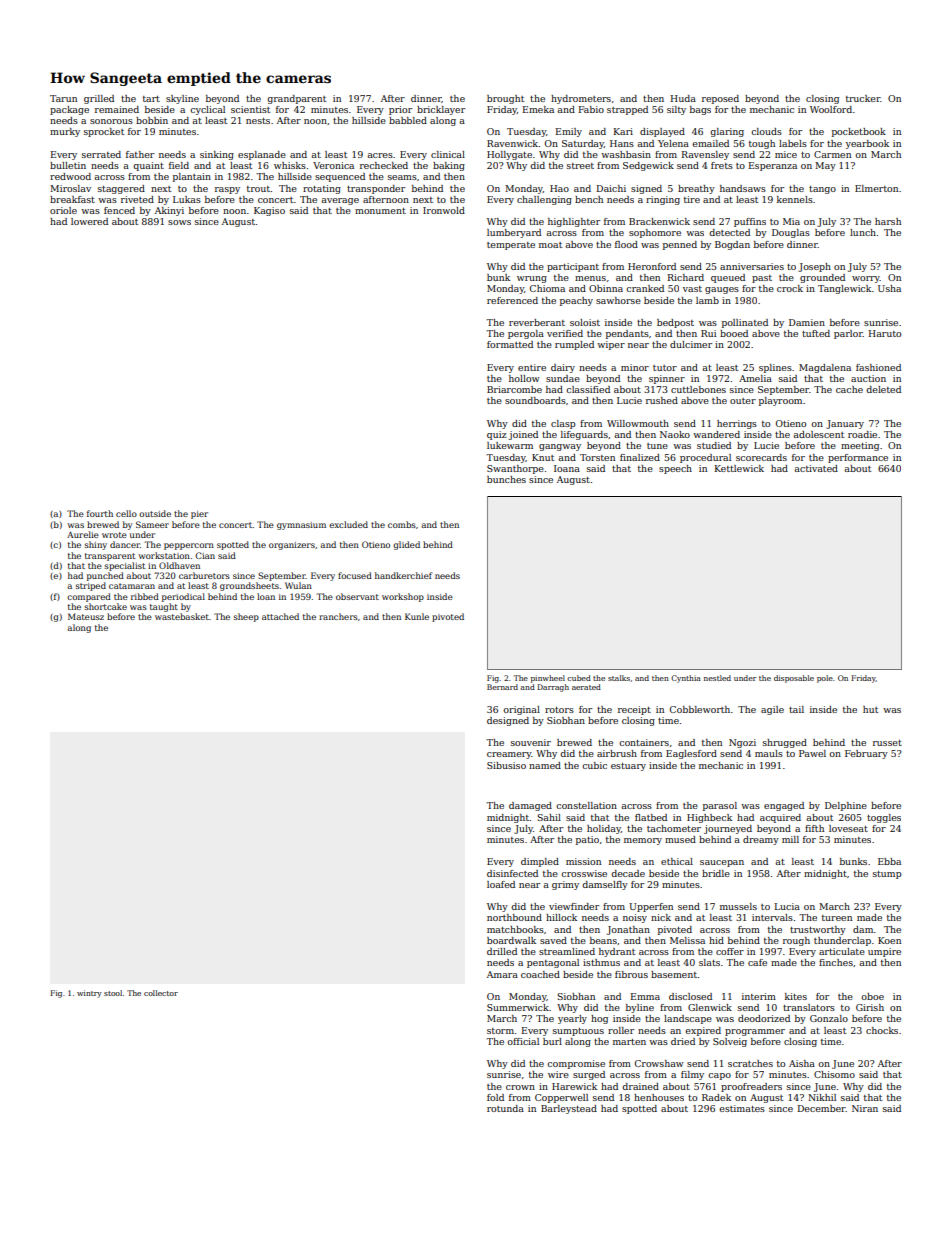  Describe the element at coordinates (884, 818) in the screenshot. I see `toggles` at that location.
